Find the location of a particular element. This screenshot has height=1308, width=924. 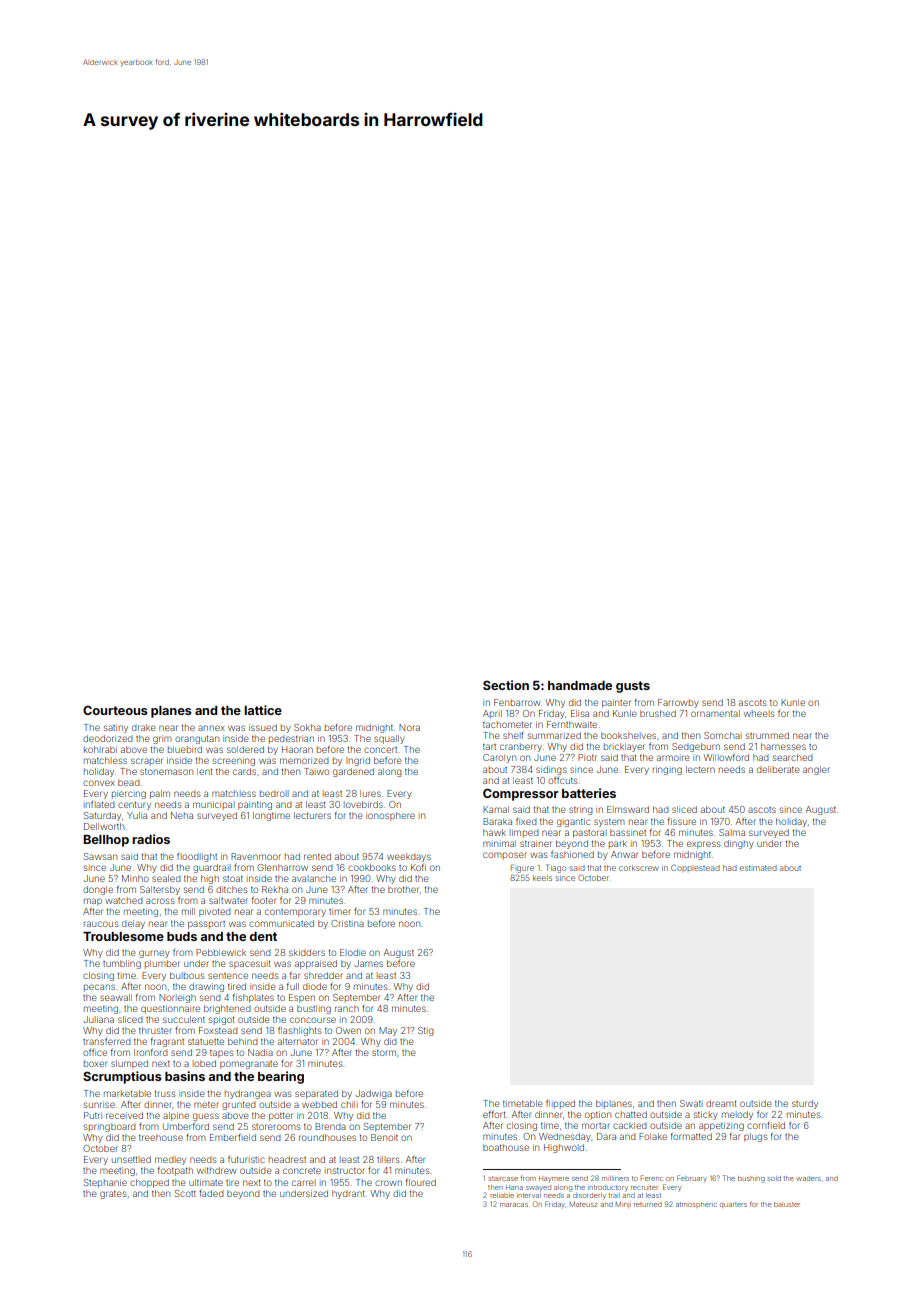

ultimate is located at coordinates (206, 1182).
